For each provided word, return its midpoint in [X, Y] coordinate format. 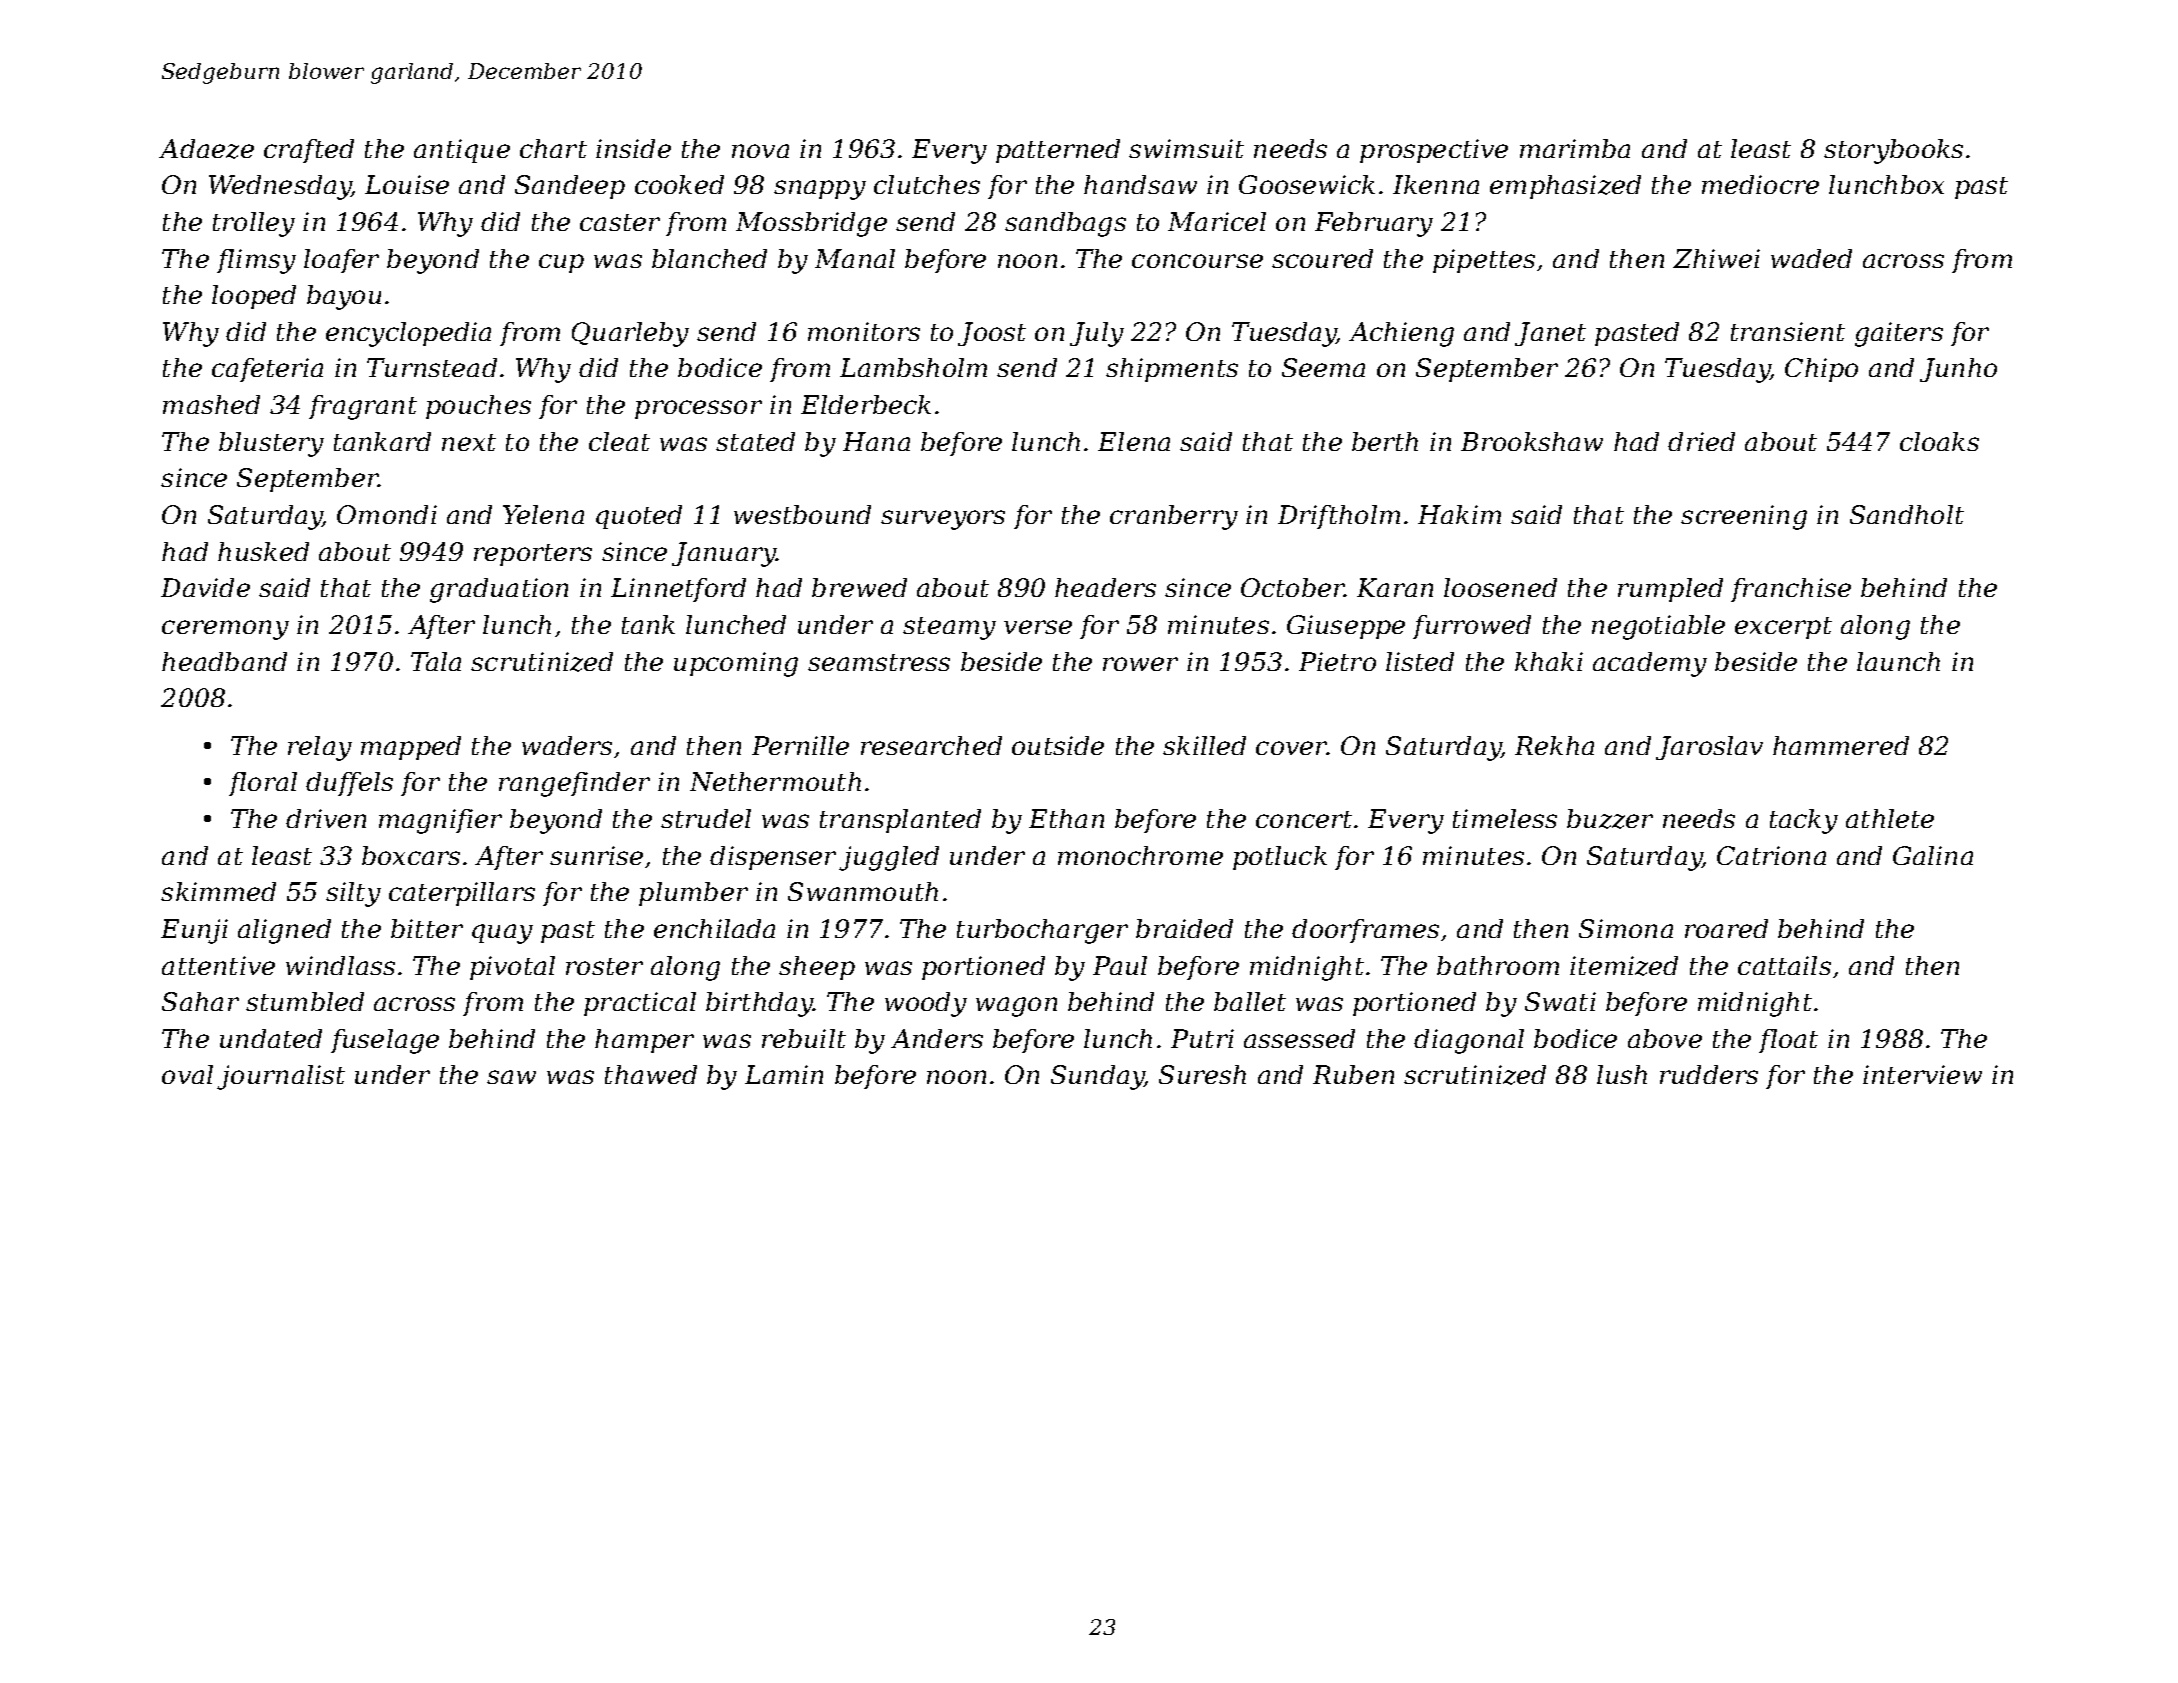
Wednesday [280, 187]
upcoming [736, 664]
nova [760, 151]
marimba [1575, 148]
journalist [281, 1077]
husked [263, 551]
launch [1898, 661]
